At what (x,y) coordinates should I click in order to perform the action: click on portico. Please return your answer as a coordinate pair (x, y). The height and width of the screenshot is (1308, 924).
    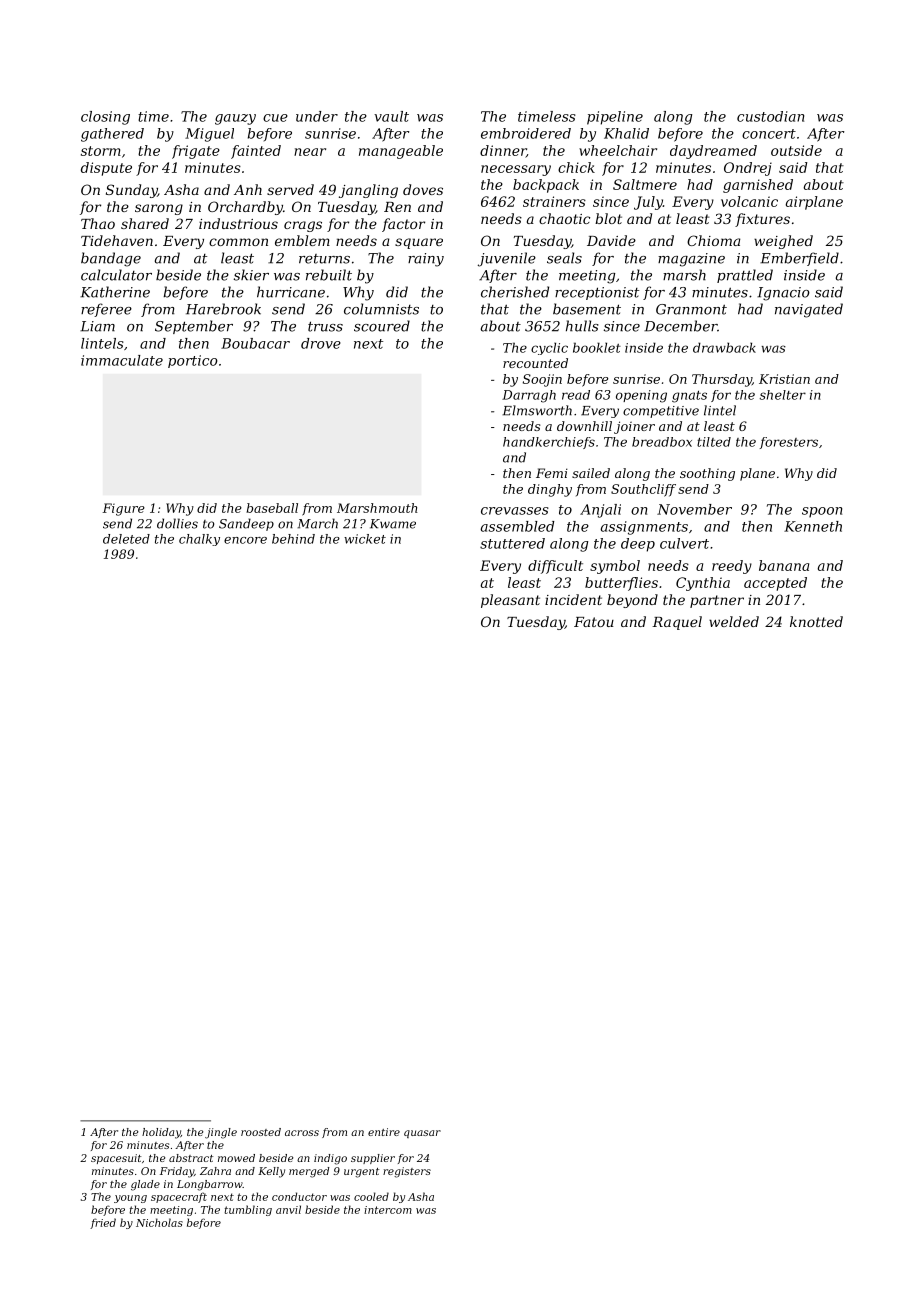
    Looking at the image, I should click on (193, 361).
